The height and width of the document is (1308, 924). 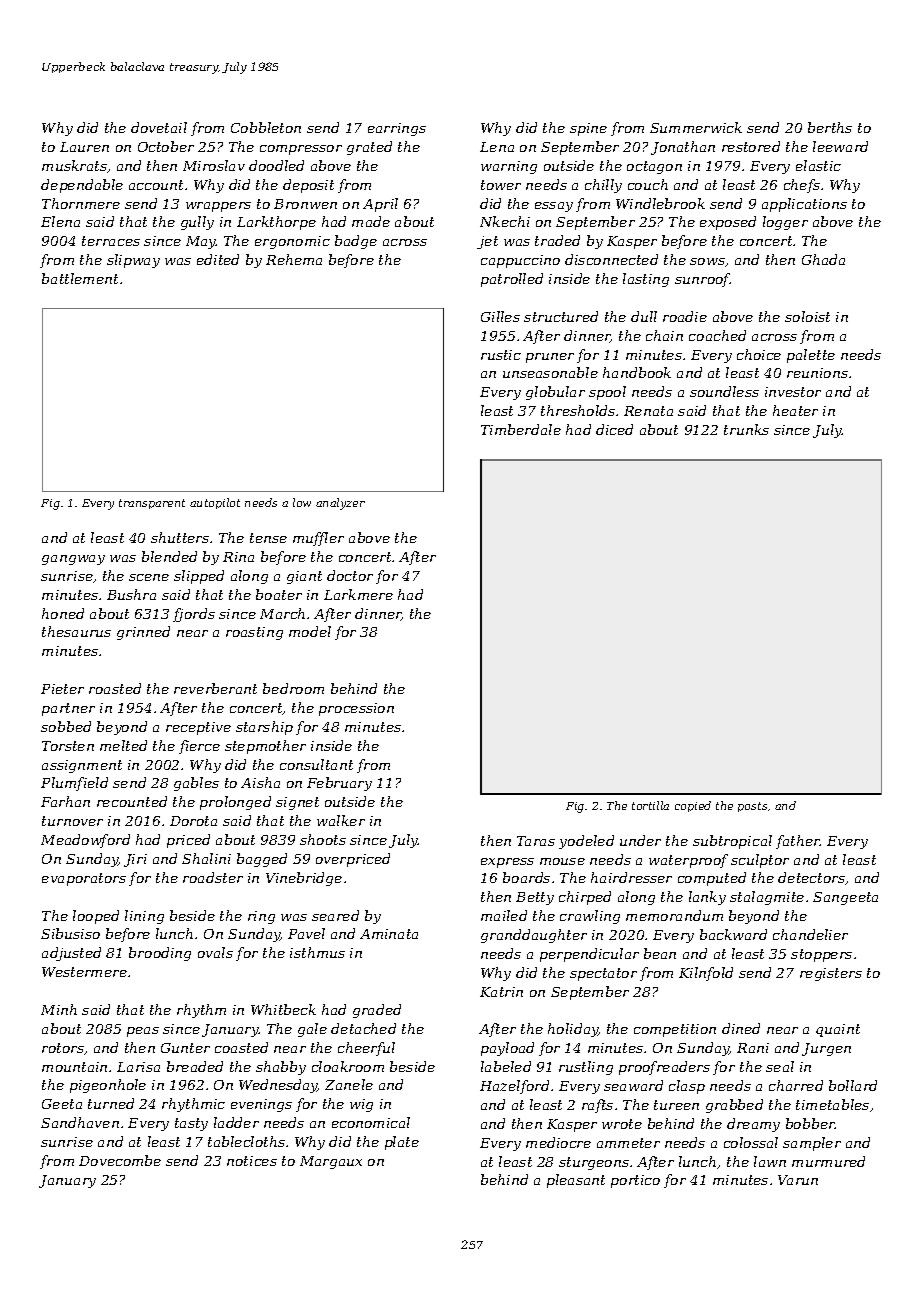 I want to click on Jonathan, so click(x=683, y=148).
